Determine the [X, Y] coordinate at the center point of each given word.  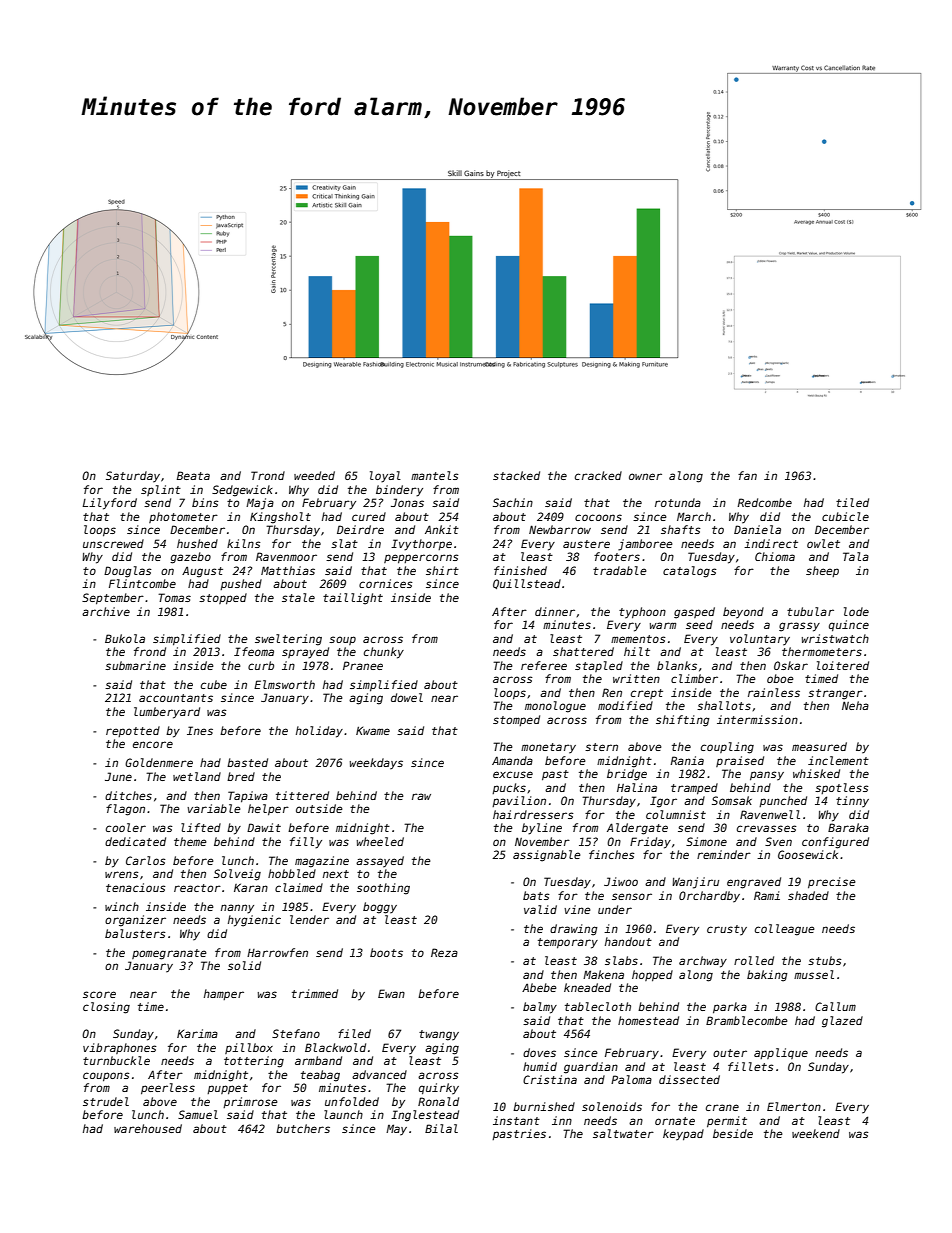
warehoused [148, 1128]
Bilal [441, 1128]
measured [819, 746]
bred [241, 776]
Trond [268, 475]
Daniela [757, 529]
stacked [516, 475]
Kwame [373, 730]
